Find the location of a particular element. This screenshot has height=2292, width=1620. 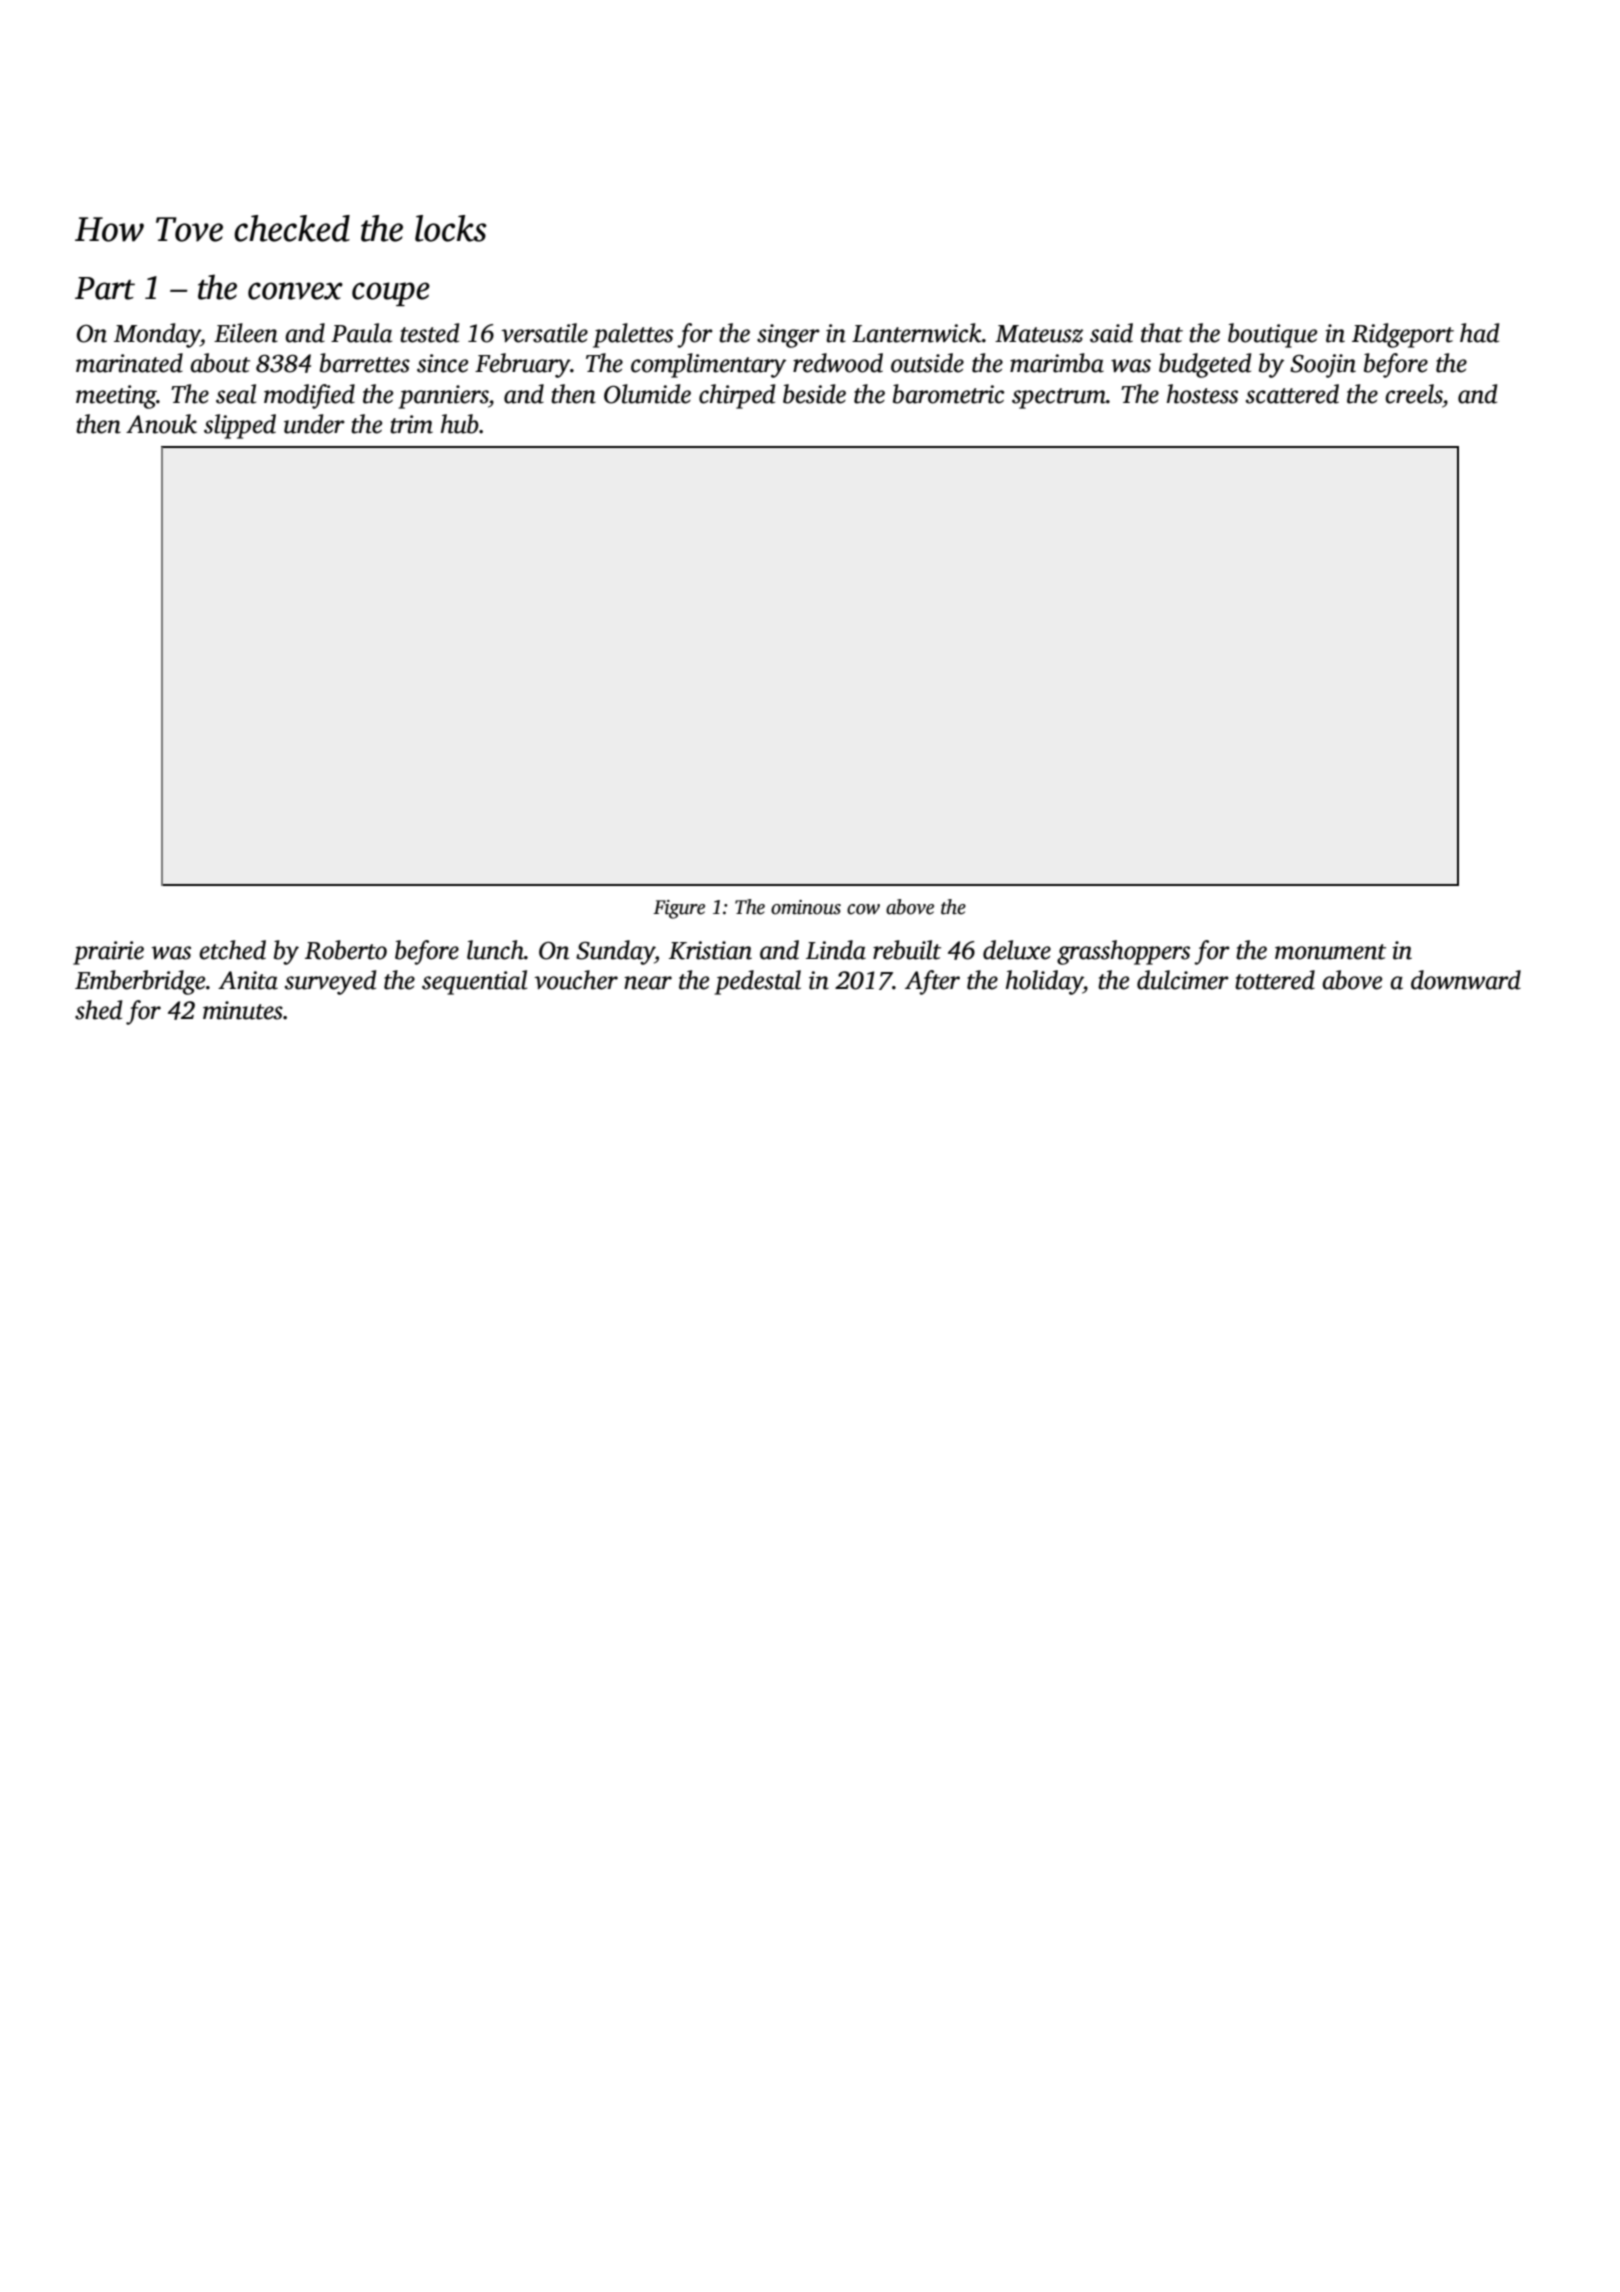

deluxe is located at coordinates (1017, 950).
